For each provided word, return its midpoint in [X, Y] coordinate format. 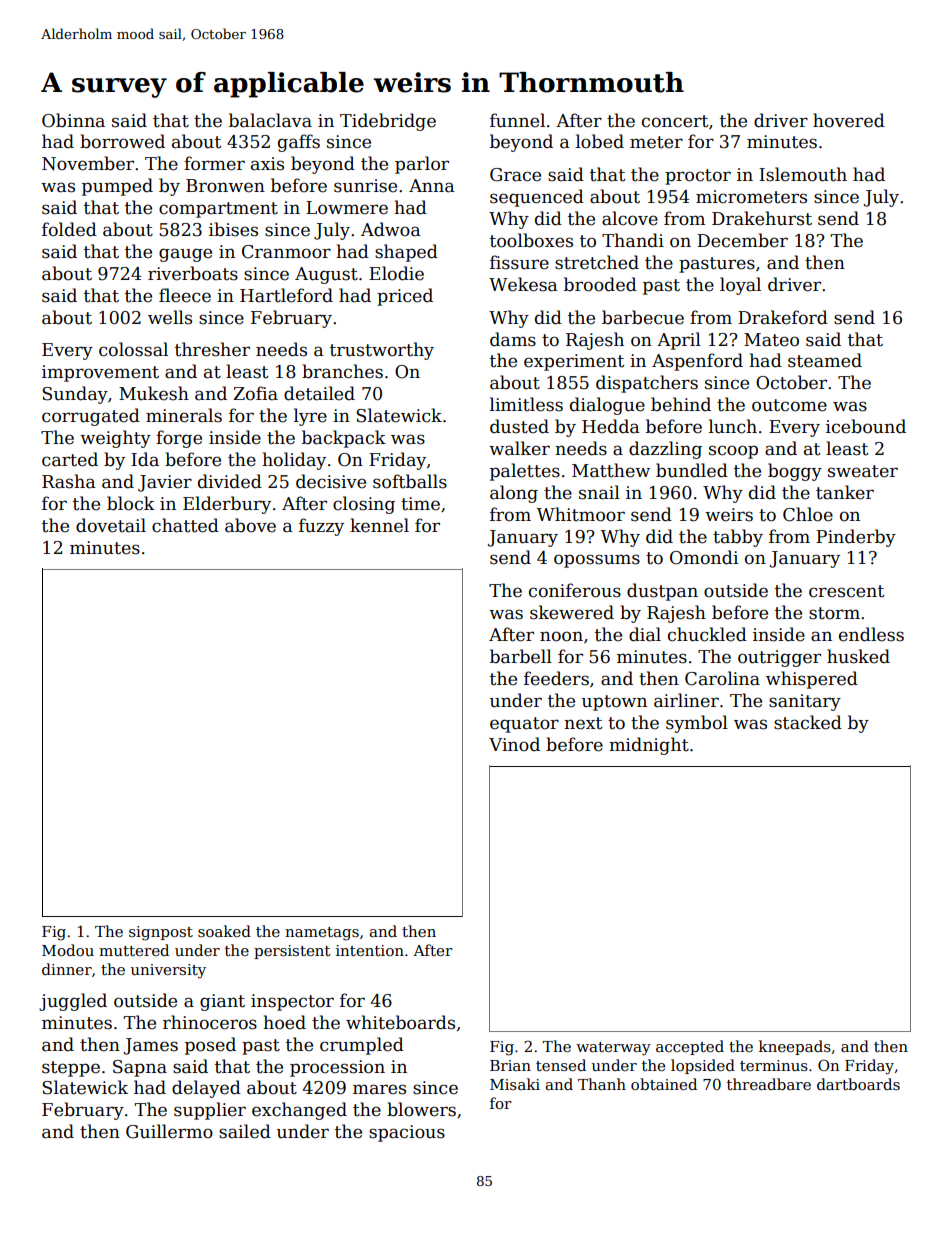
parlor [422, 165]
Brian [510, 1065]
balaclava [270, 120]
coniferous [575, 590]
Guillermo [169, 1131]
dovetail [111, 525]
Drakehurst [762, 218]
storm [834, 613]
